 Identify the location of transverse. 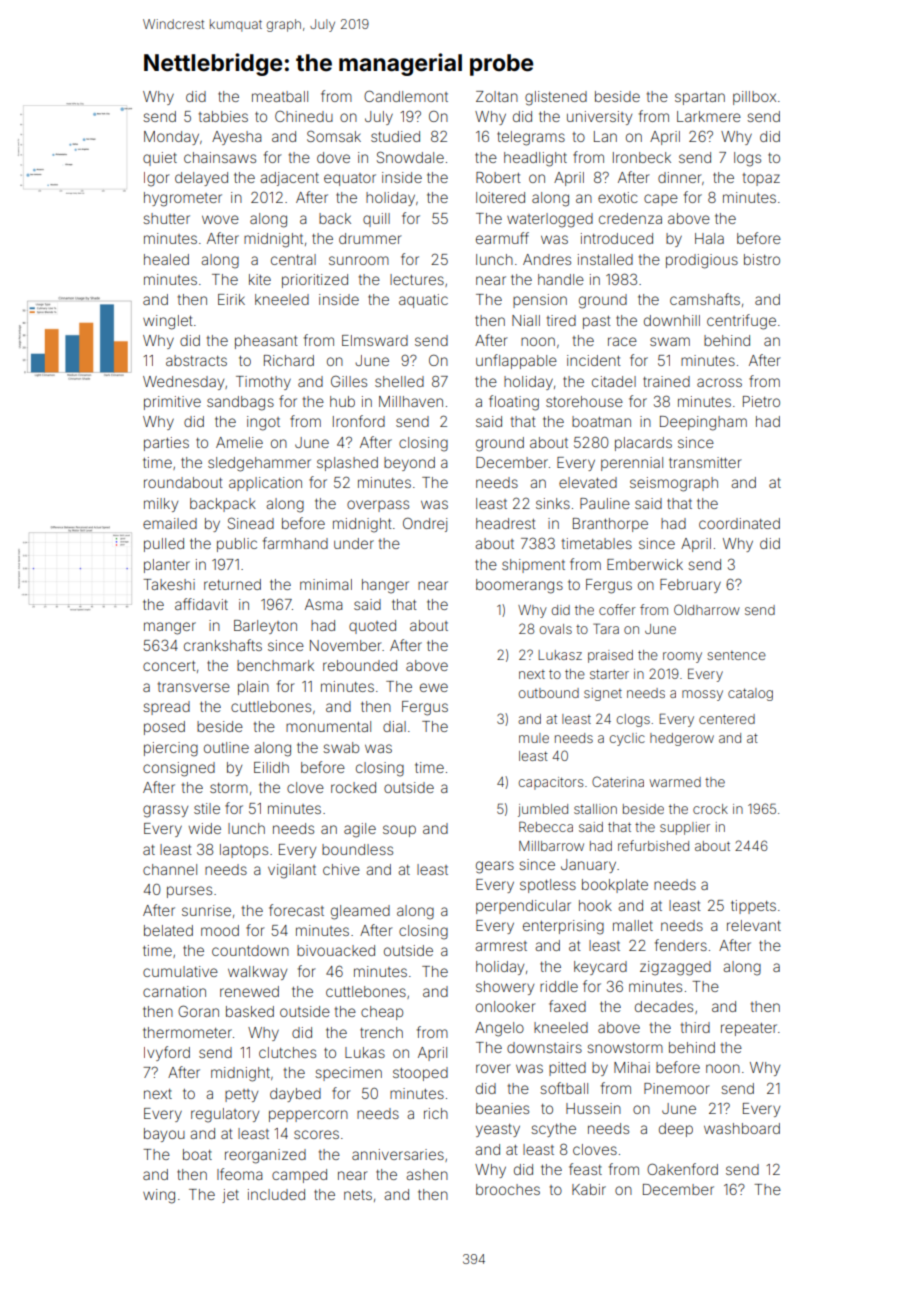
(194, 687).
